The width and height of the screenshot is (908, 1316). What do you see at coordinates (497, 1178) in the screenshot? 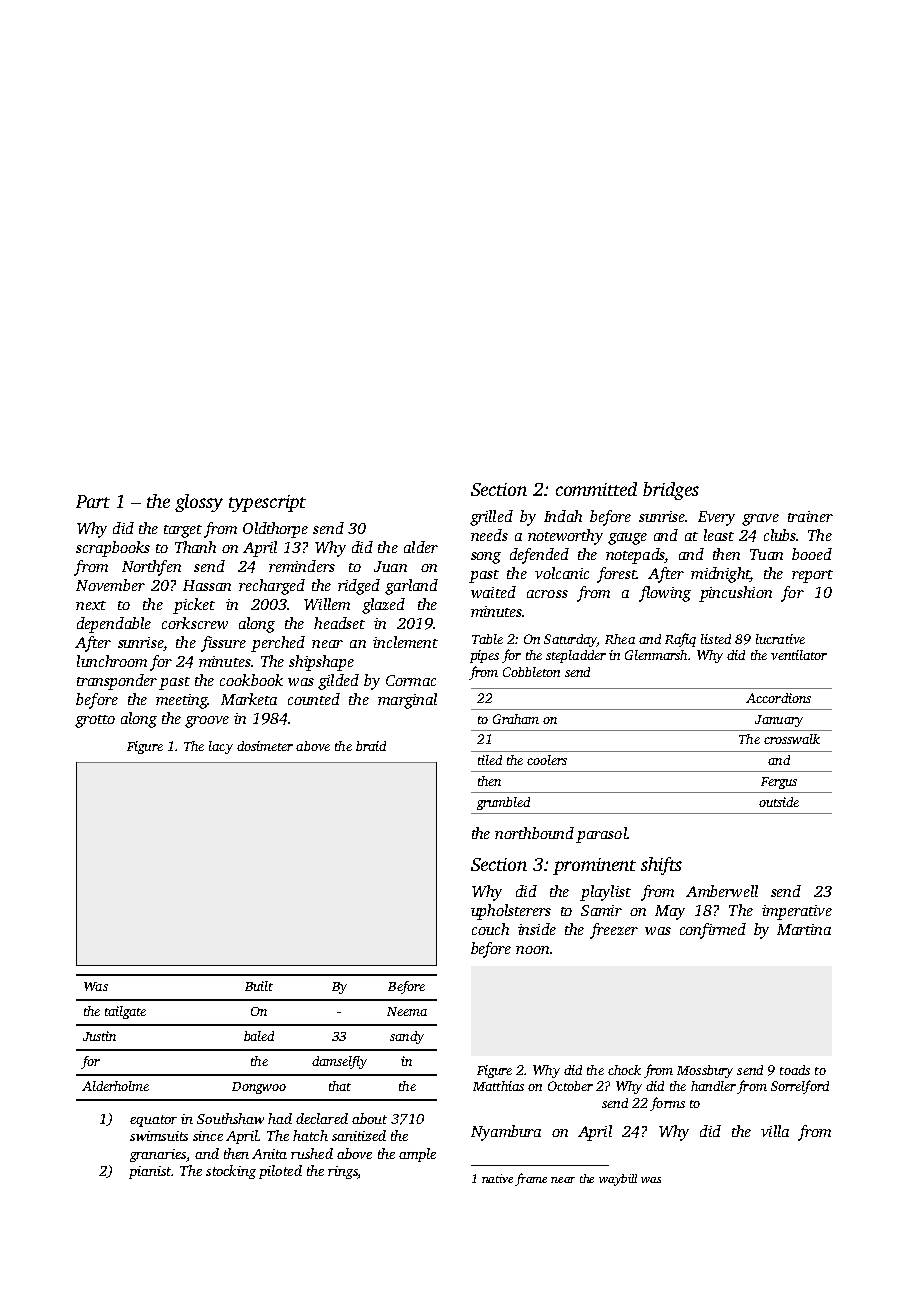
I see `native` at bounding box center [497, 1178].
